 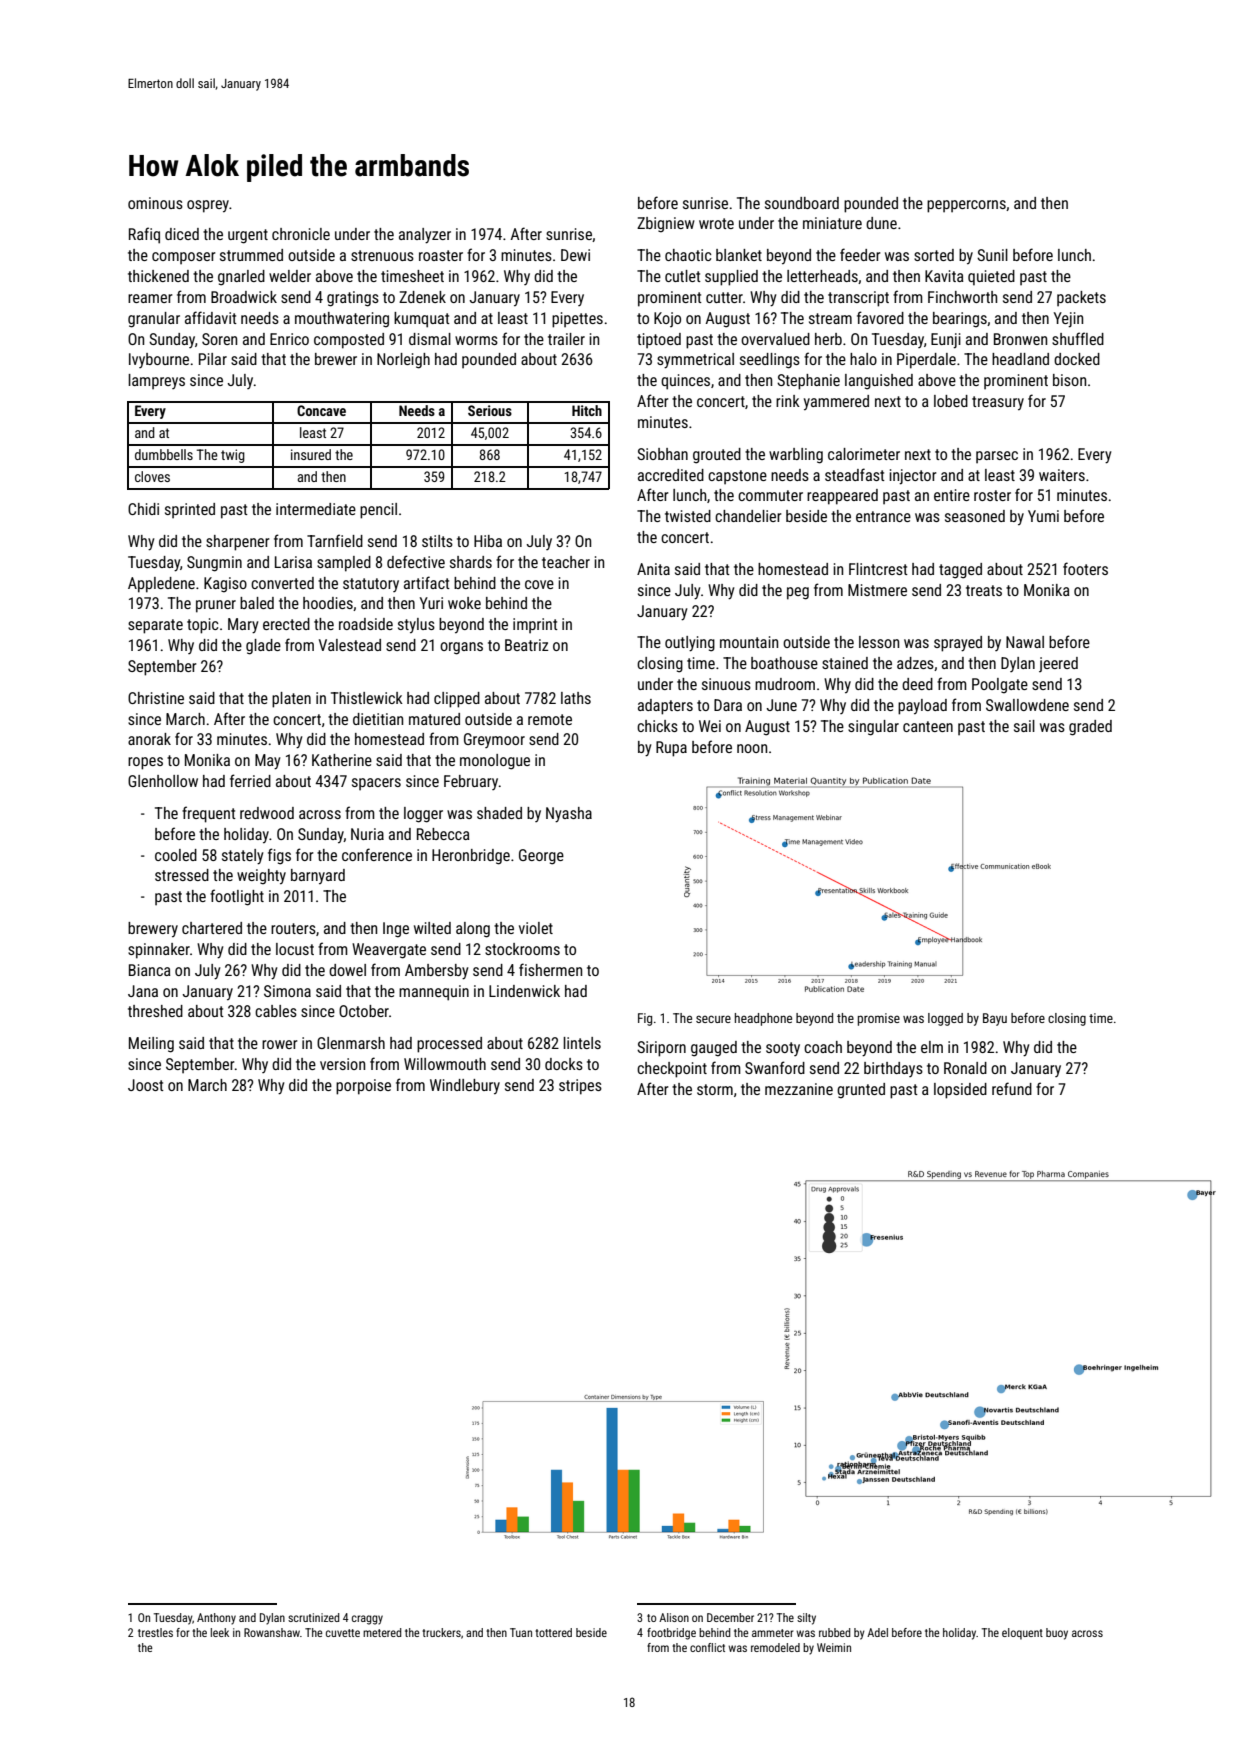 What do you see at coordinates (1057, 1634) in the document?
I see `buoy` at bounding box center [1057, 1634].
